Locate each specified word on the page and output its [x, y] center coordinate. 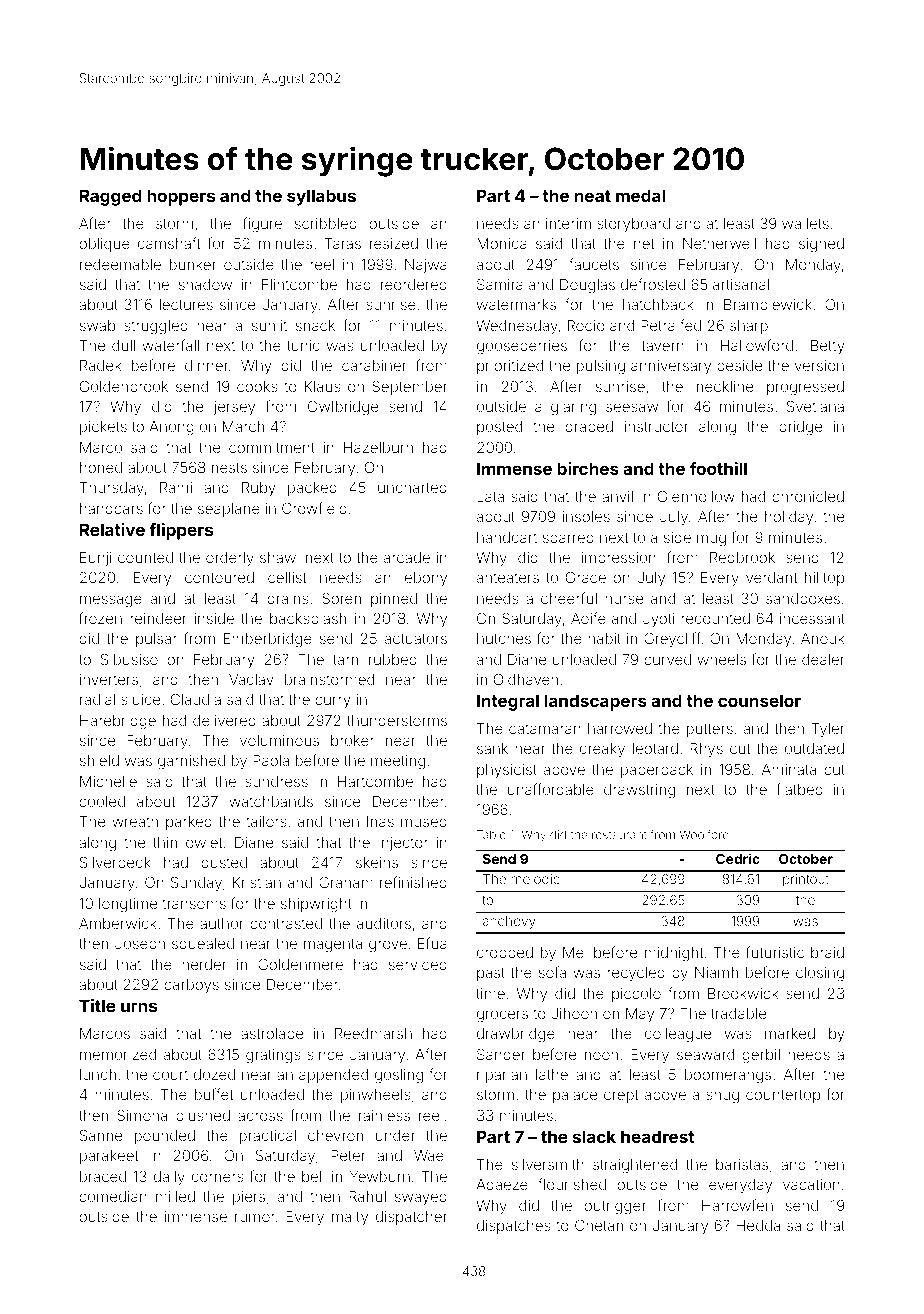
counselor [759, 700]
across [260, 1116]
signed [821, 245]
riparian [502, 1076]
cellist [287, 577]
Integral [508, 702]
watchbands [271, 801]
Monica [502, 243]
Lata [490, 496]
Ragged [110, 197]
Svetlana [815, 406]
